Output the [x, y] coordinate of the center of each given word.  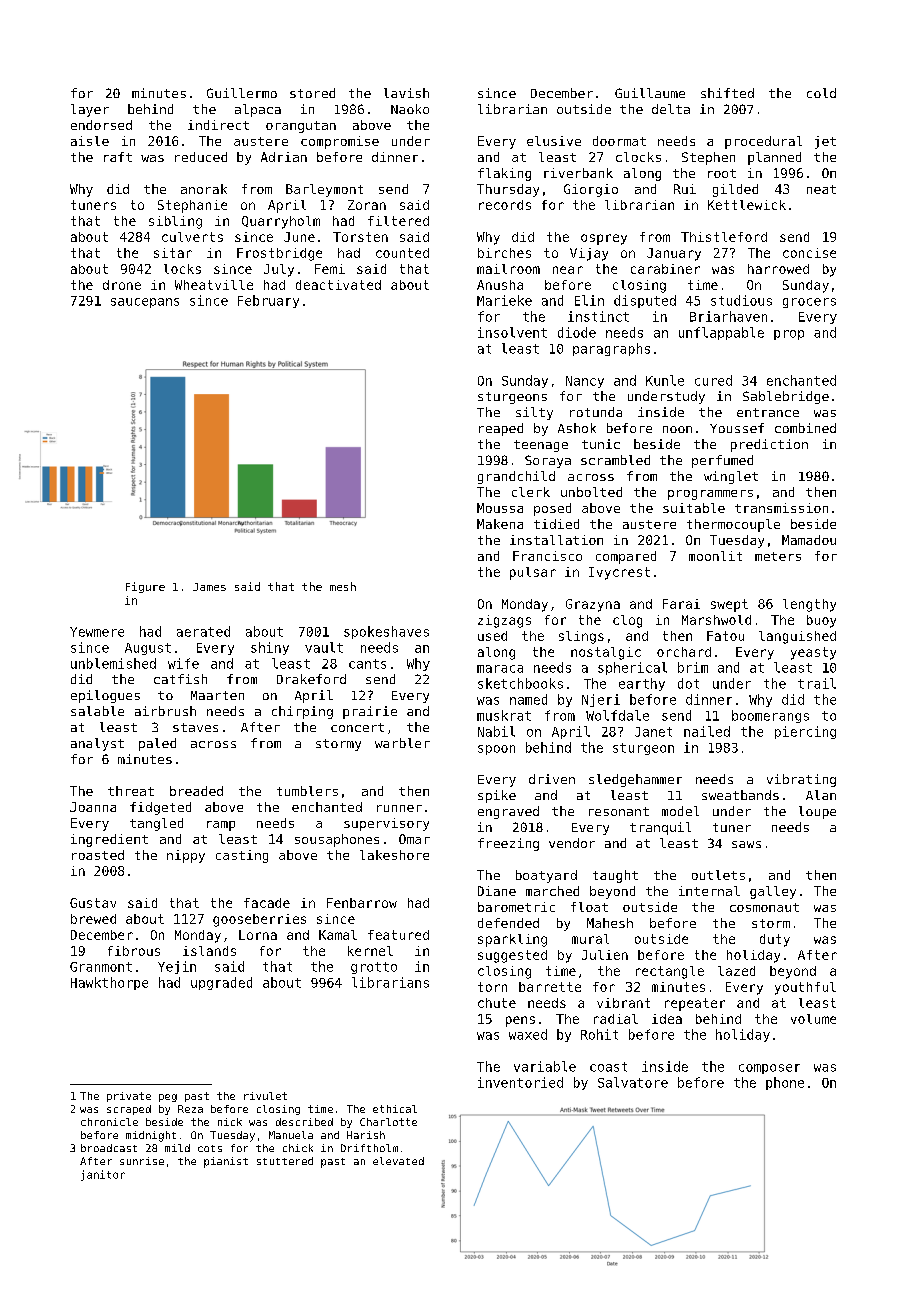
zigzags [504, 621]
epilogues [105, 696]
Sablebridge [786, 397]
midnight [151, 1136]
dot [688, 683]
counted [402, 253]
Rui [685, 189]
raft [118, 157]
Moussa [500, 508]
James [209, 587]
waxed [528, 1034]
